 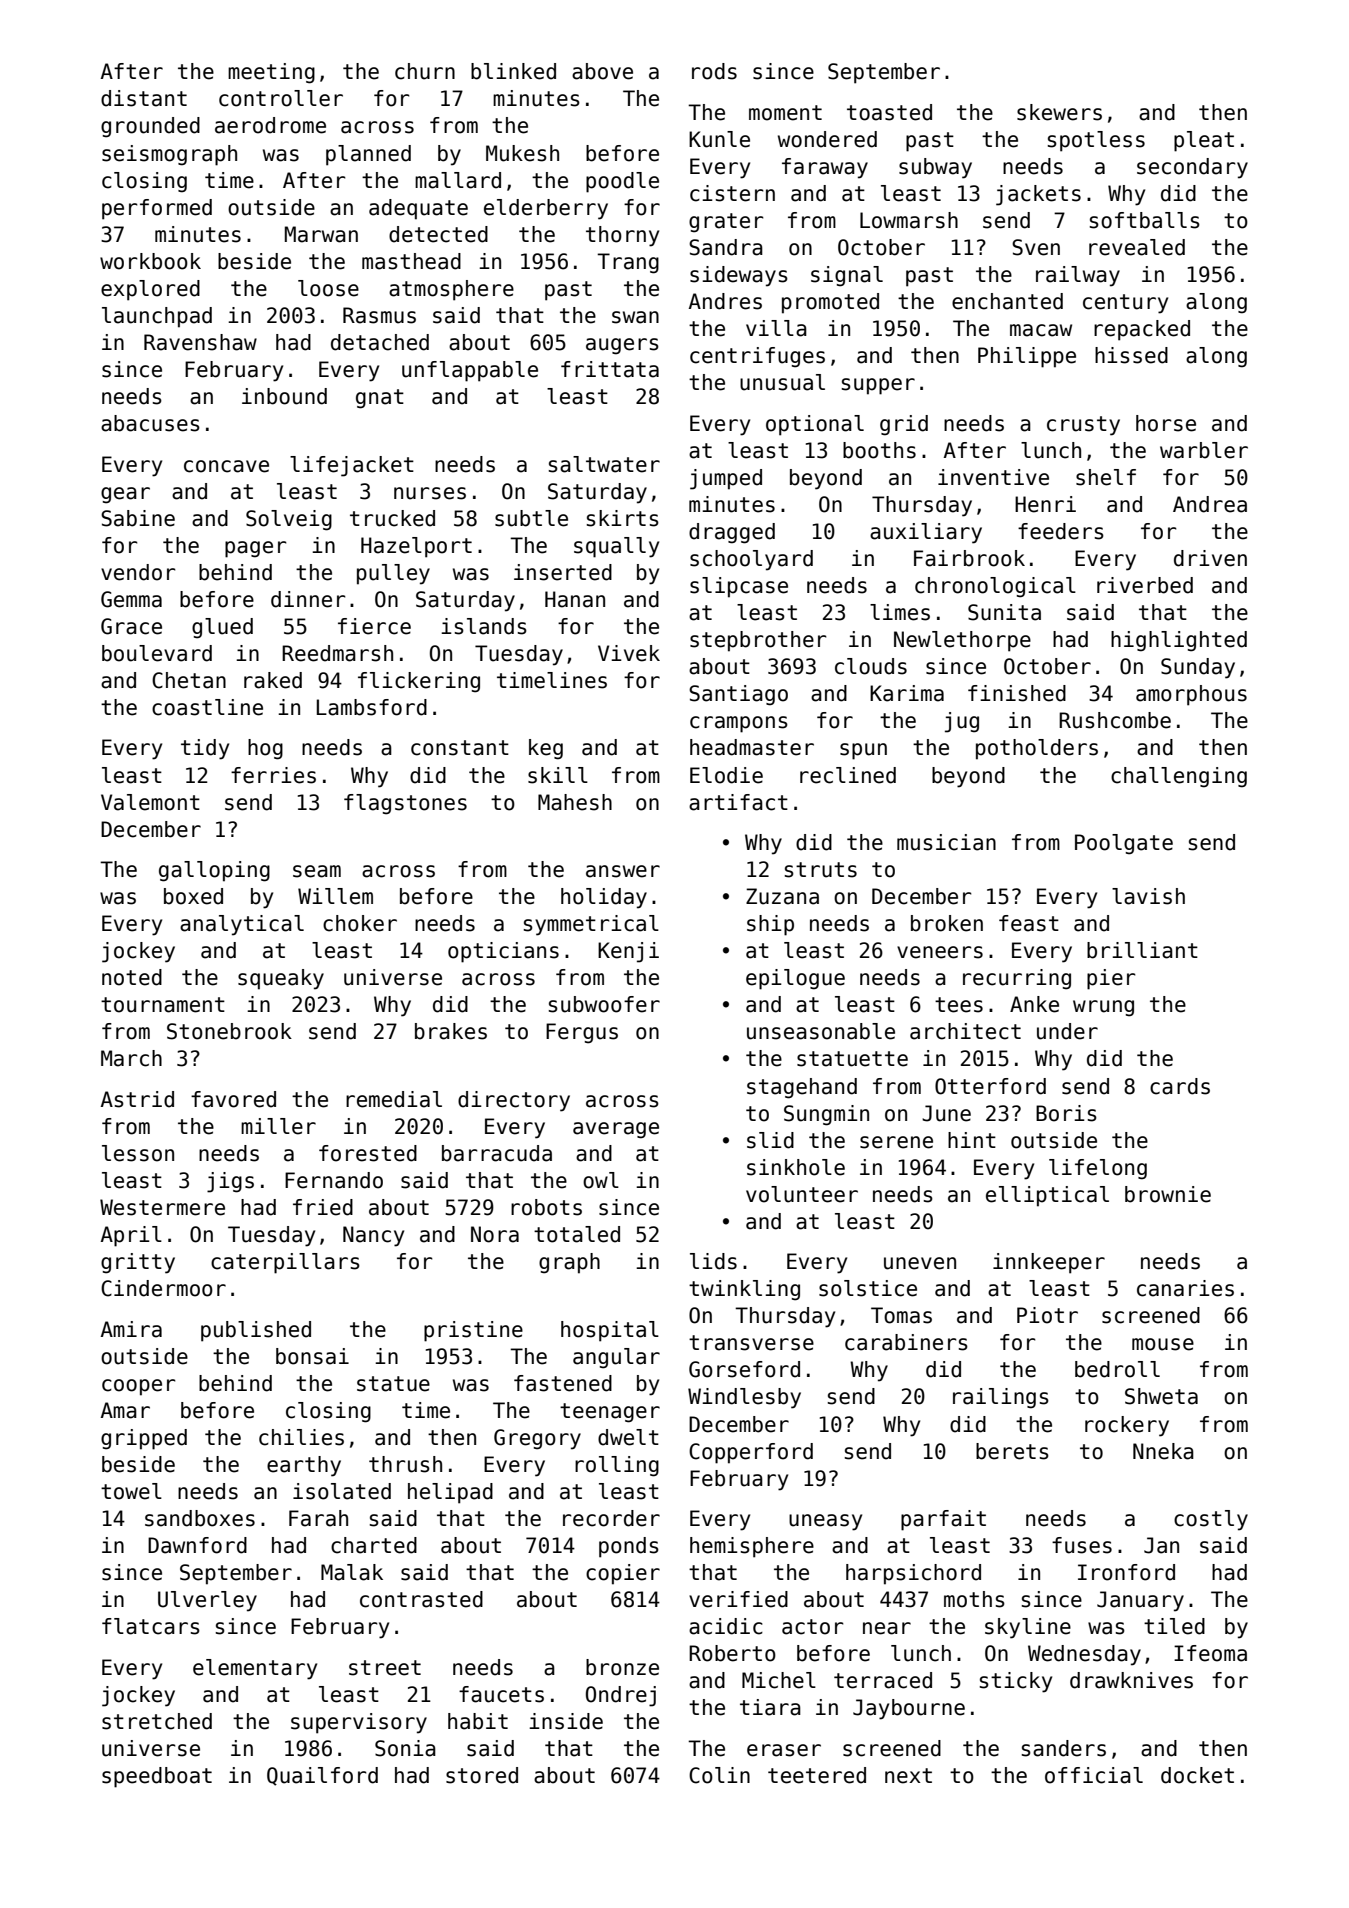 What do you see at coordinates (757, 357) in the screenshot?
I see `centrifuges` at bounding box center [757, 357].
